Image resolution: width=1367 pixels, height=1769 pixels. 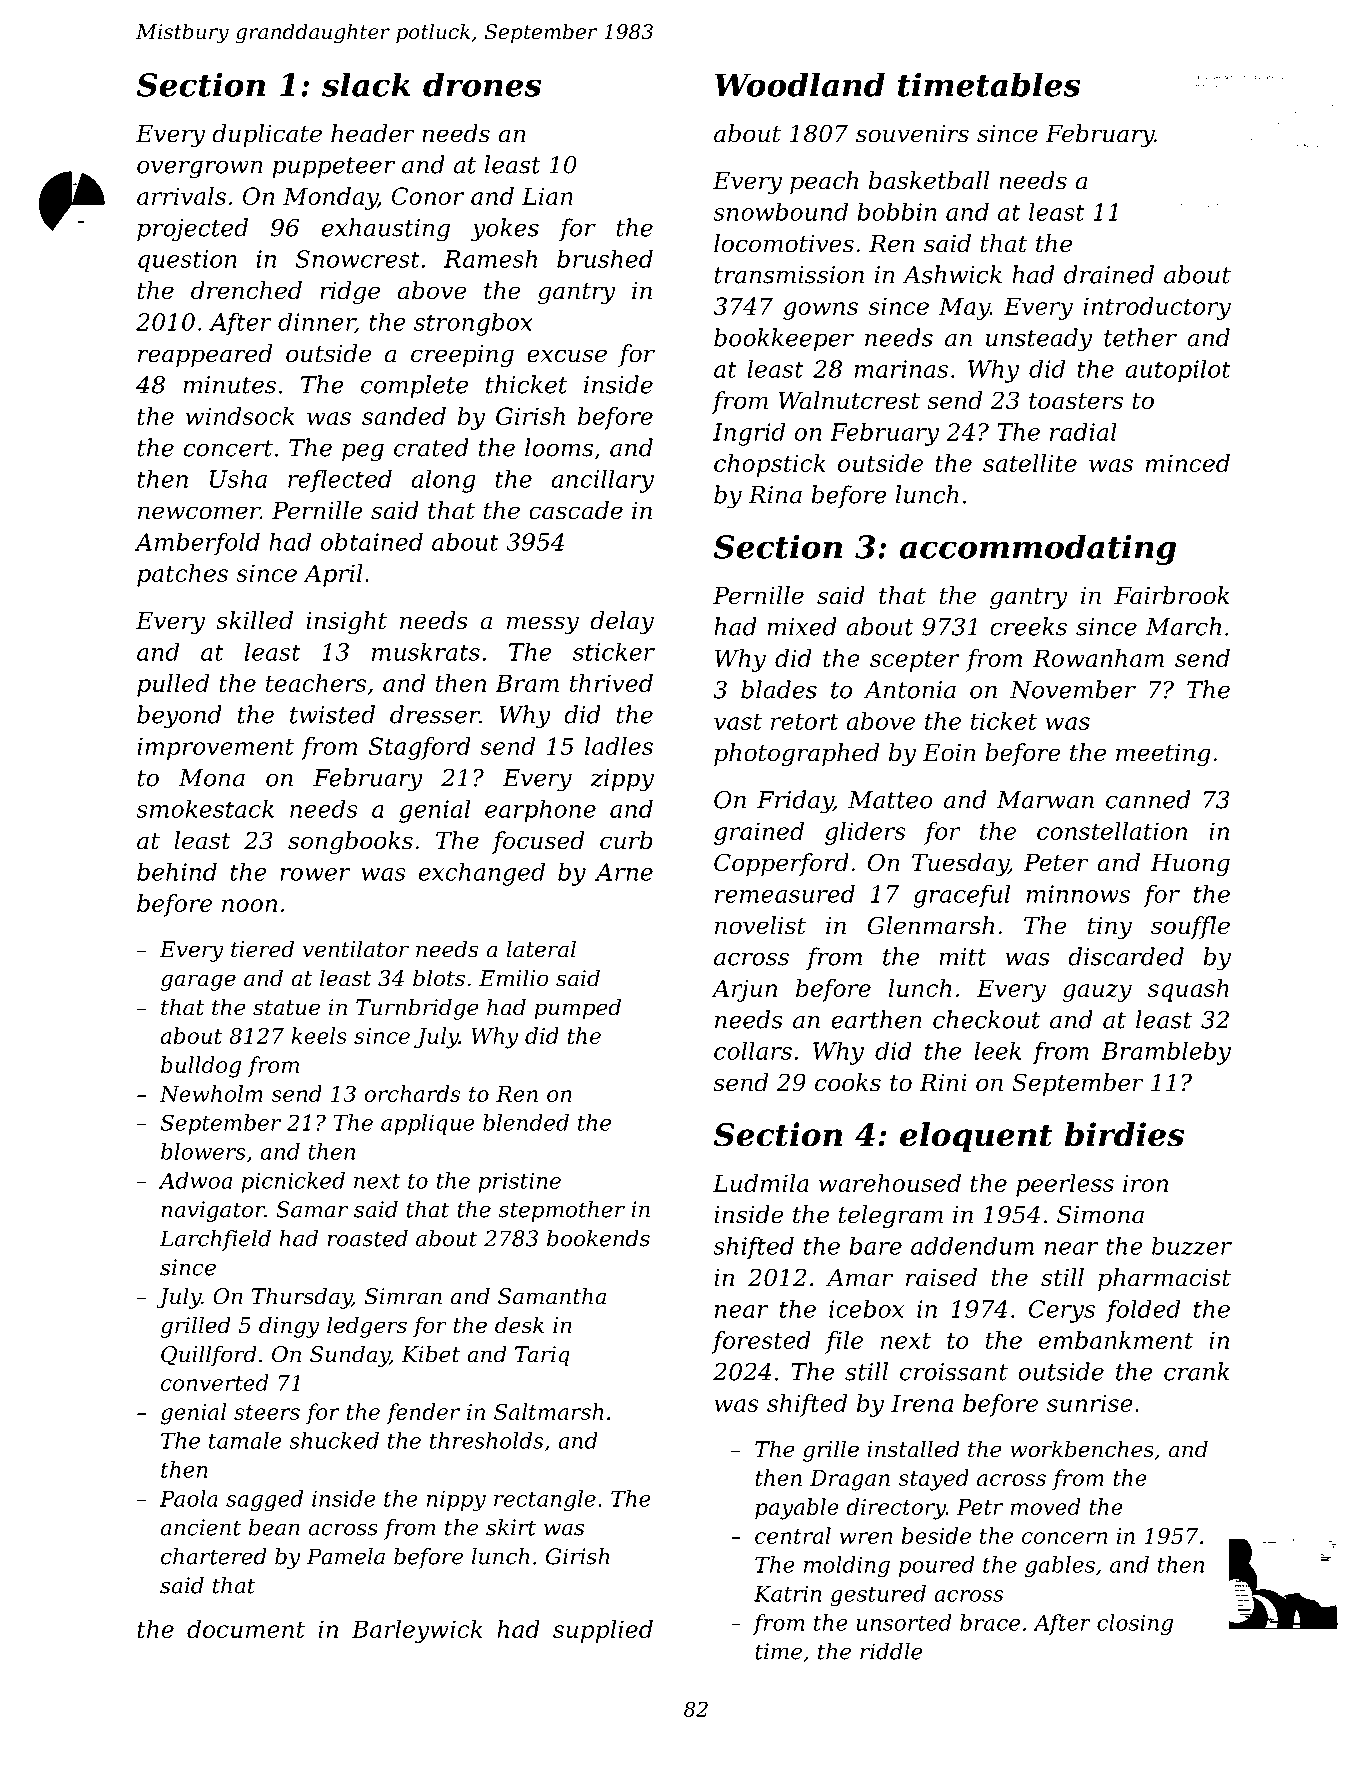 I want to click on gauzy, so click(x=1097, y=993).
